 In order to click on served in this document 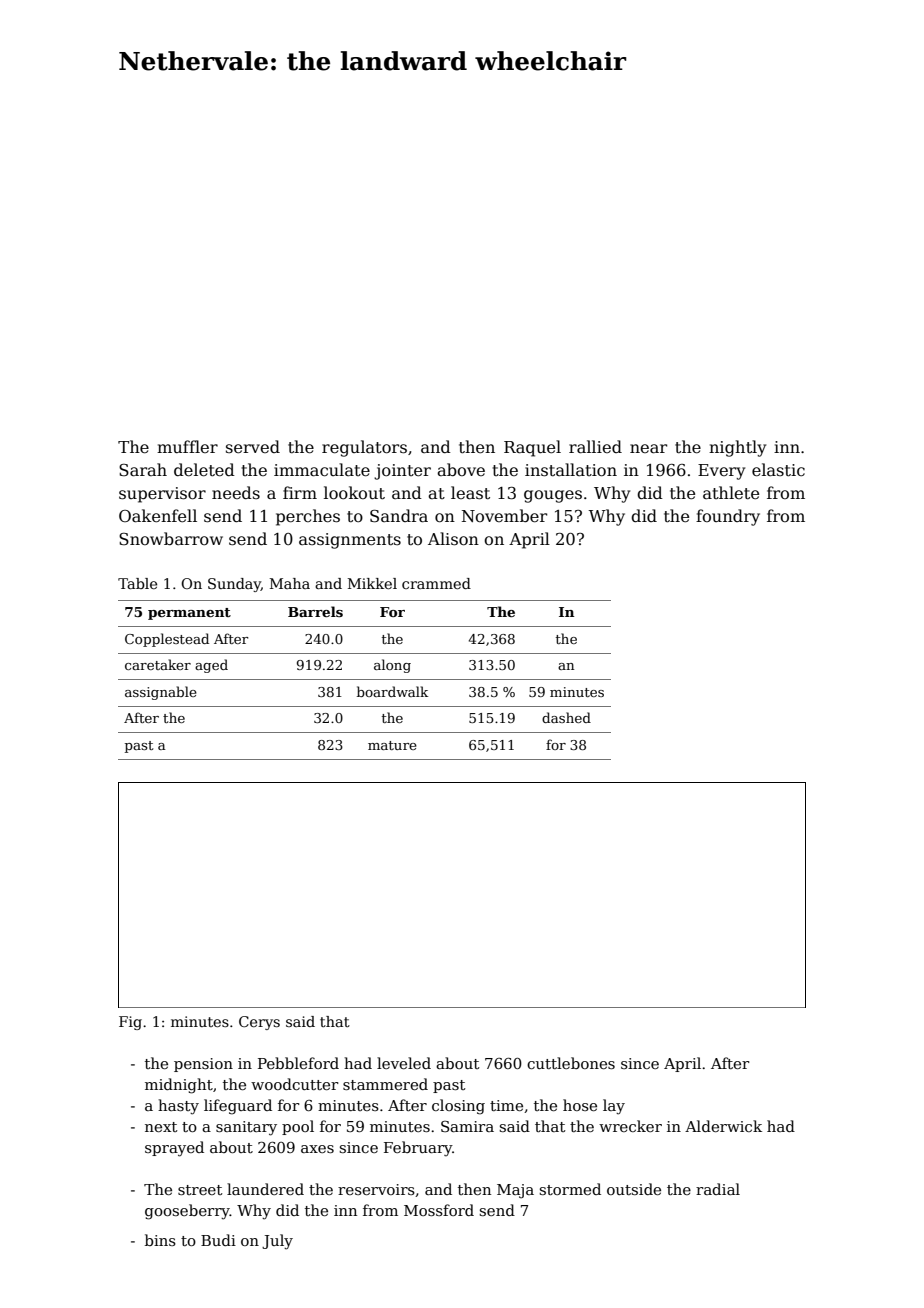, I will do `click(253, 447)`.
